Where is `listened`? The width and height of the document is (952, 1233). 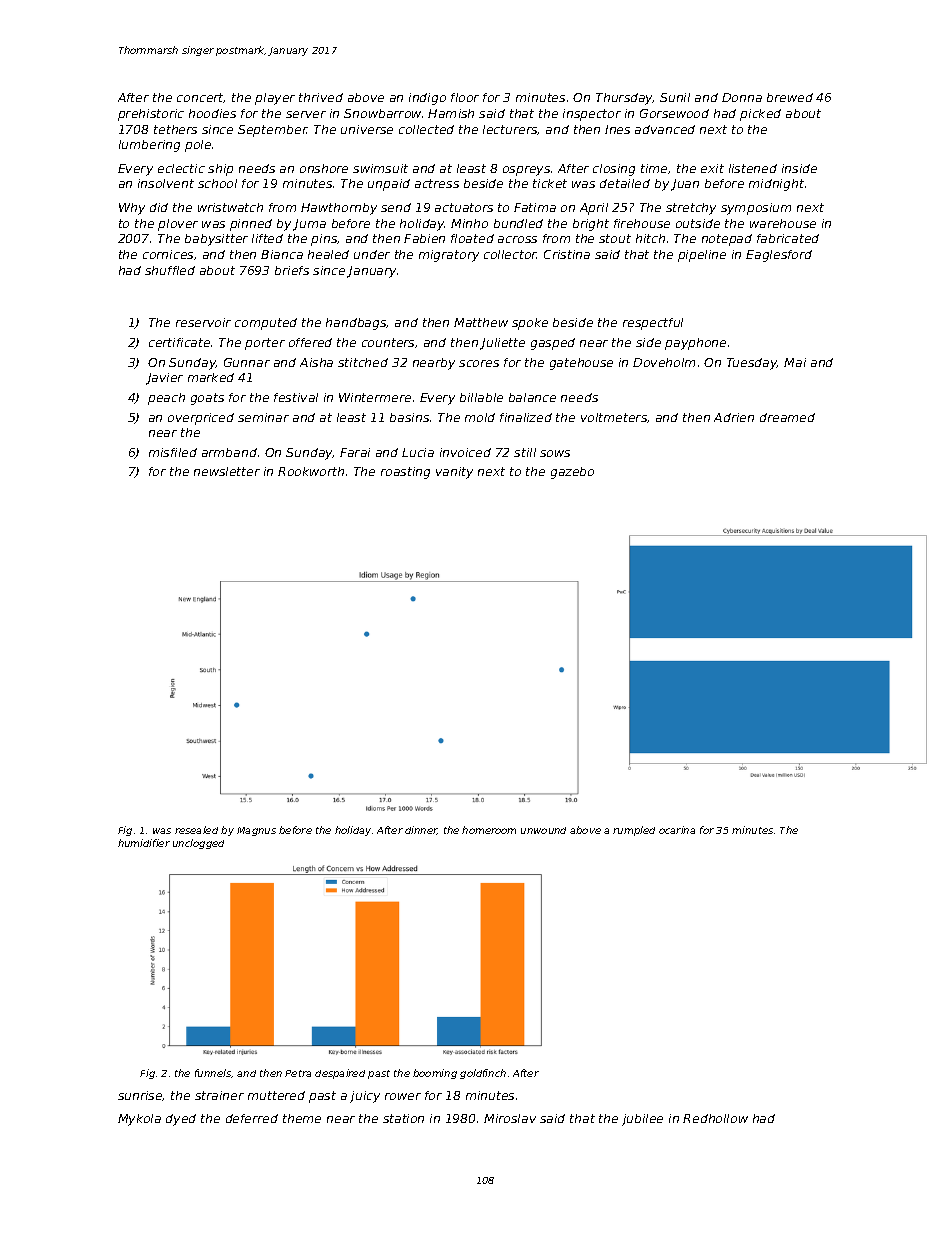 listened is located at coordinates (753, 168).
